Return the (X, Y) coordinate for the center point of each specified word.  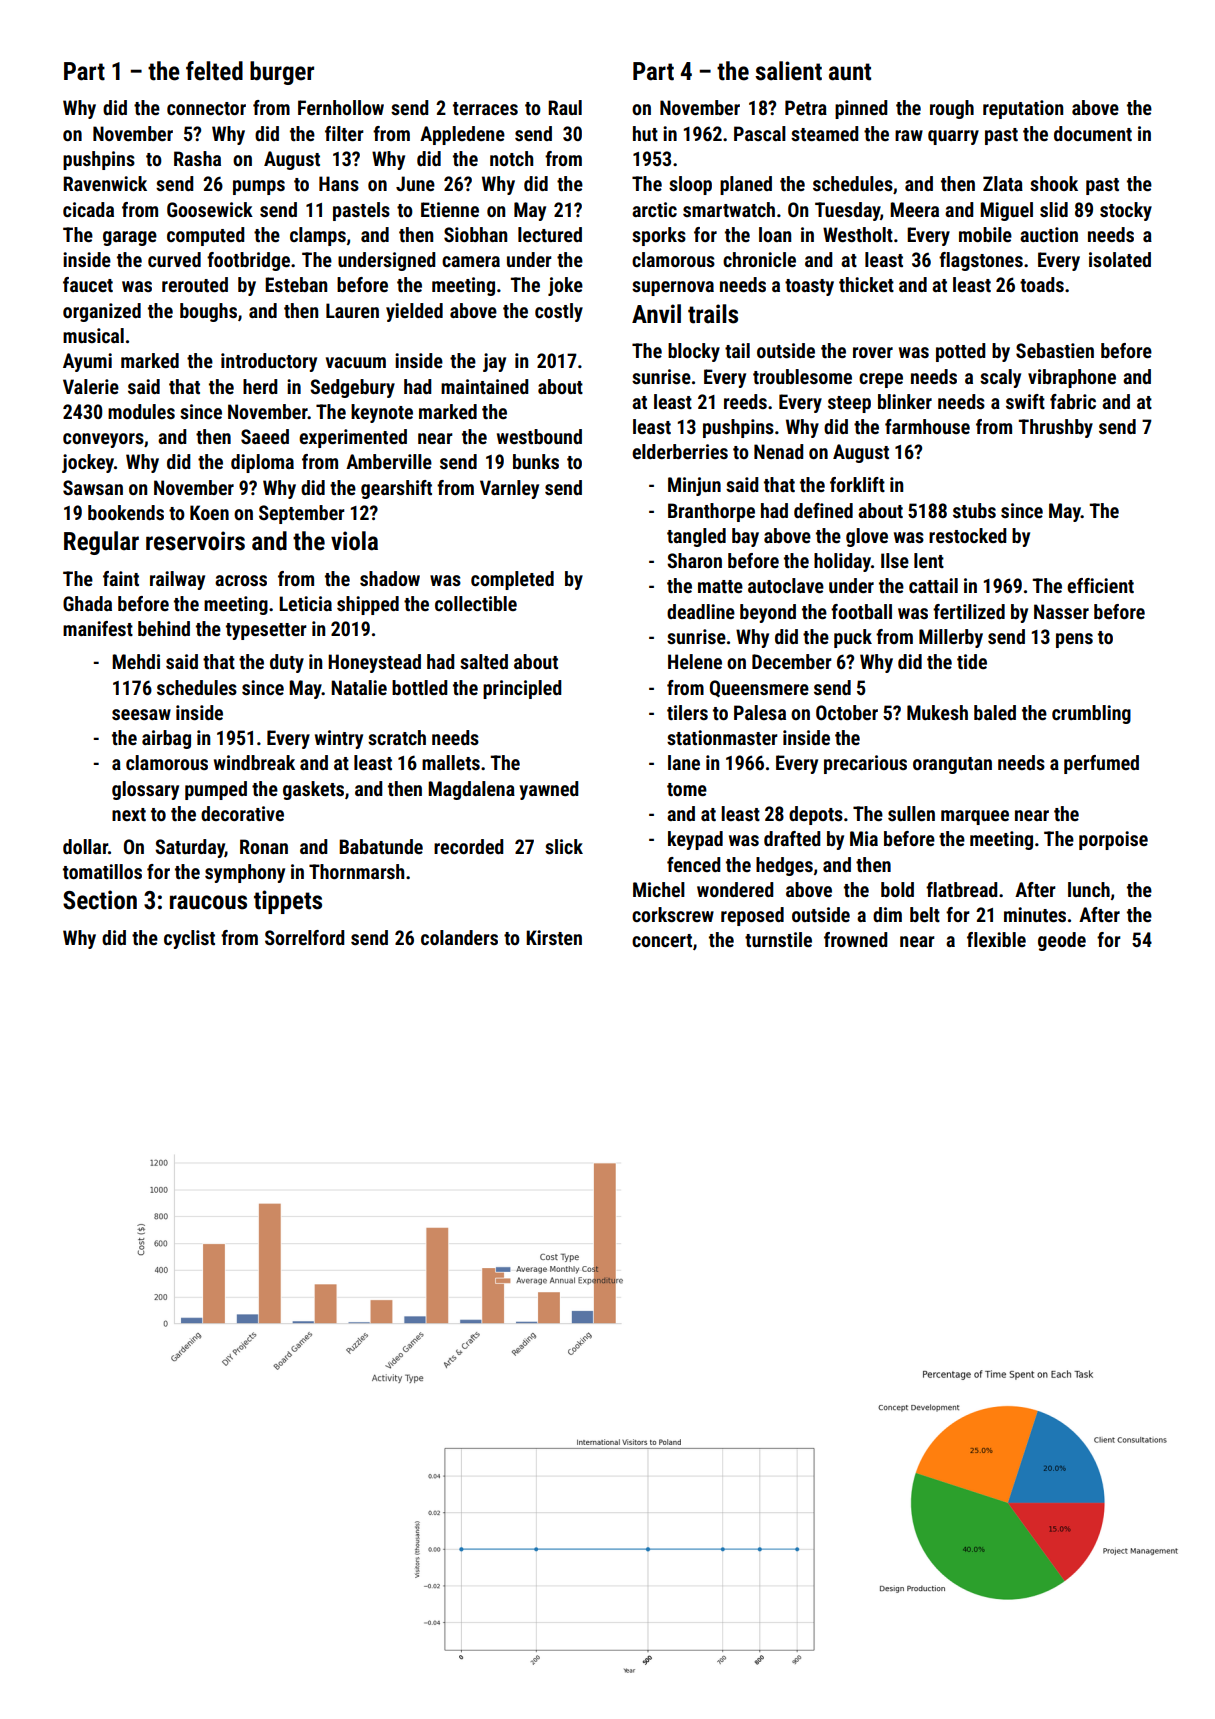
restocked (968, 535)
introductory (269, 362)
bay (745, 537)
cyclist (189, 939)
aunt (850, 72)
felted (214, 71)
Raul (565, 107)
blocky (694, 352)
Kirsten (554, 937)
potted (961, 352)
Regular (101, 543)
